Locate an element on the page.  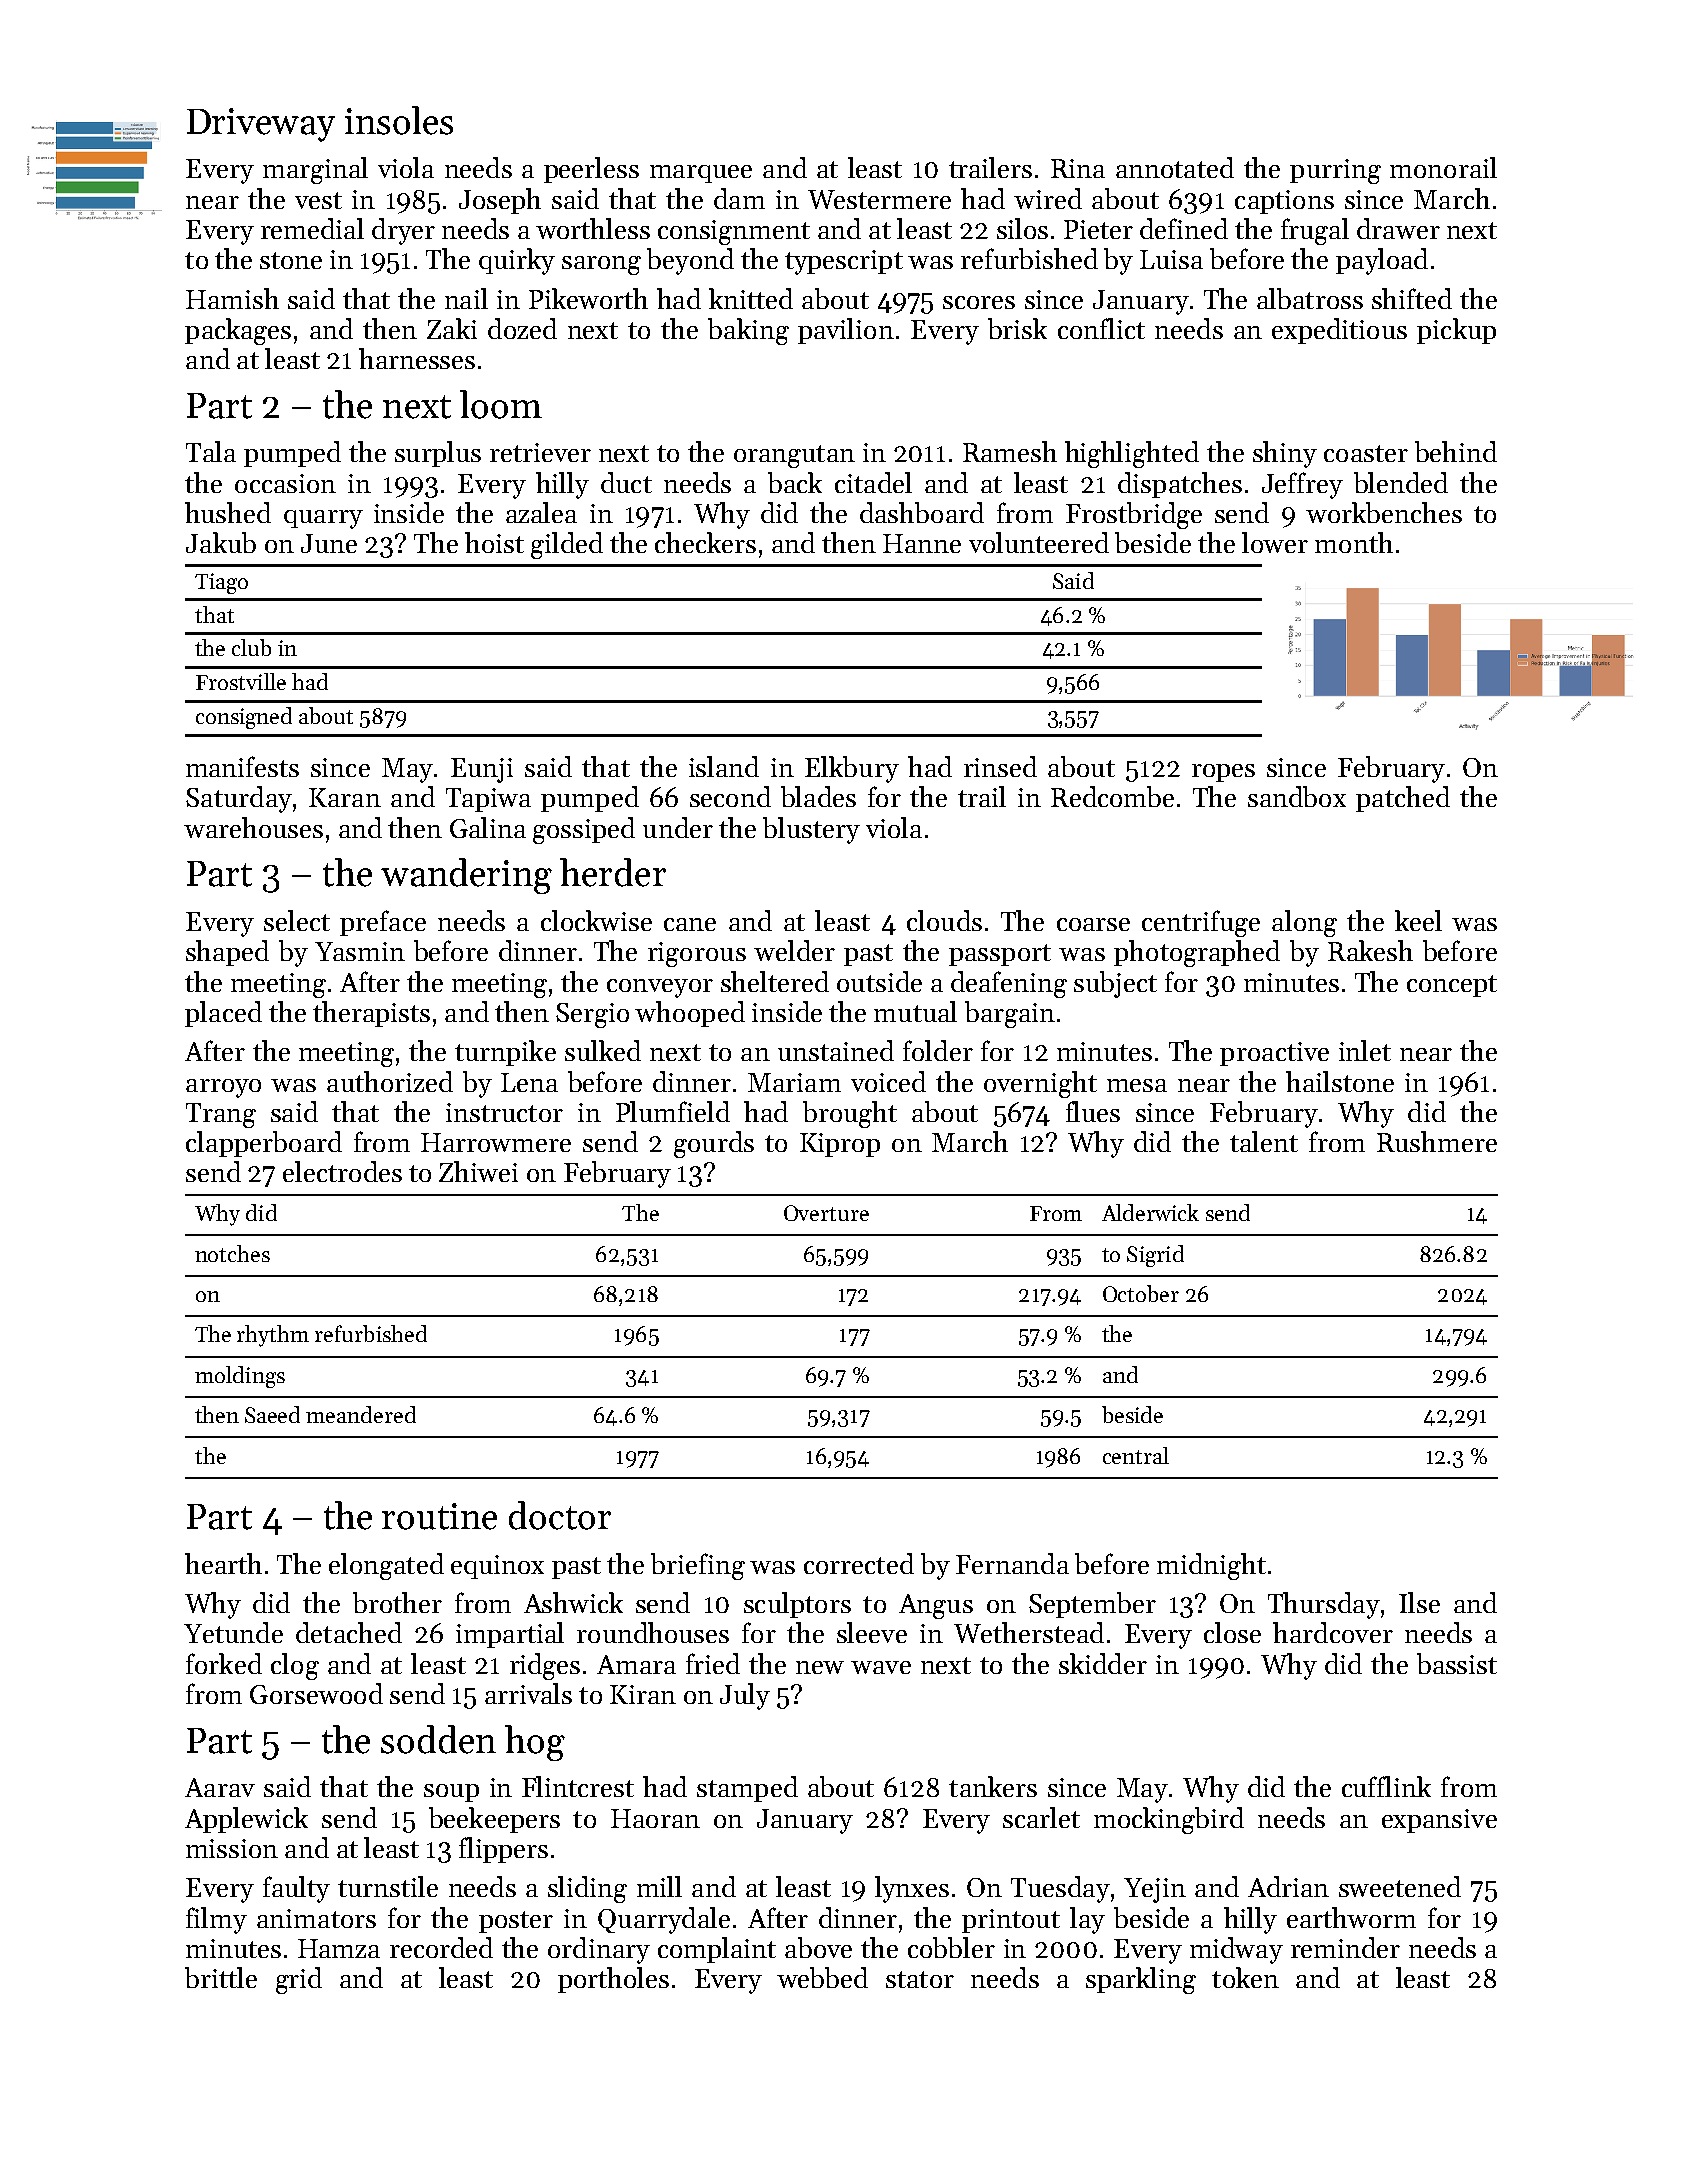
Rushmere is located at coordinates (1437, 1141).
